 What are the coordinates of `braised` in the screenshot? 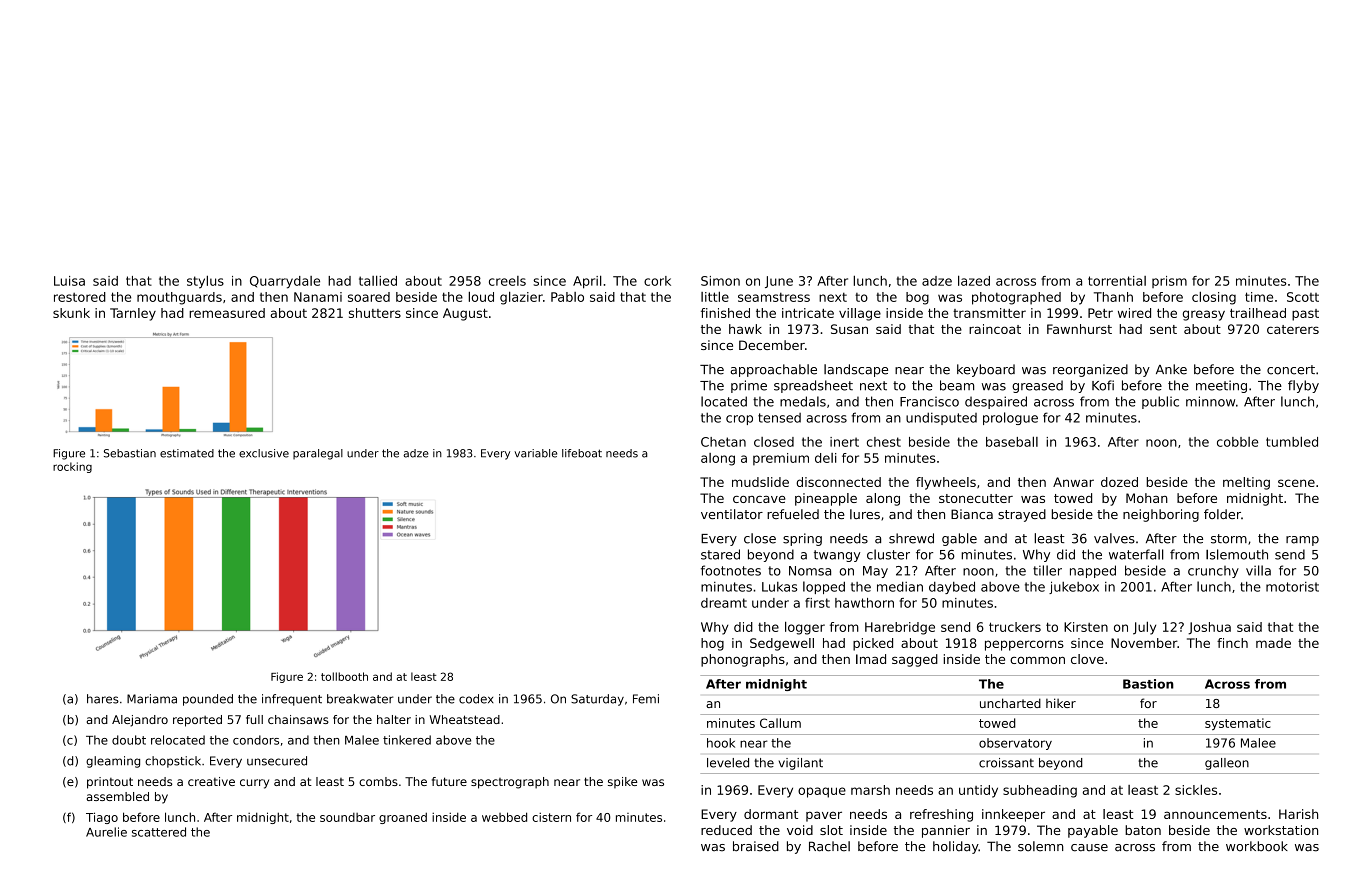 It's located at (756, 846).
